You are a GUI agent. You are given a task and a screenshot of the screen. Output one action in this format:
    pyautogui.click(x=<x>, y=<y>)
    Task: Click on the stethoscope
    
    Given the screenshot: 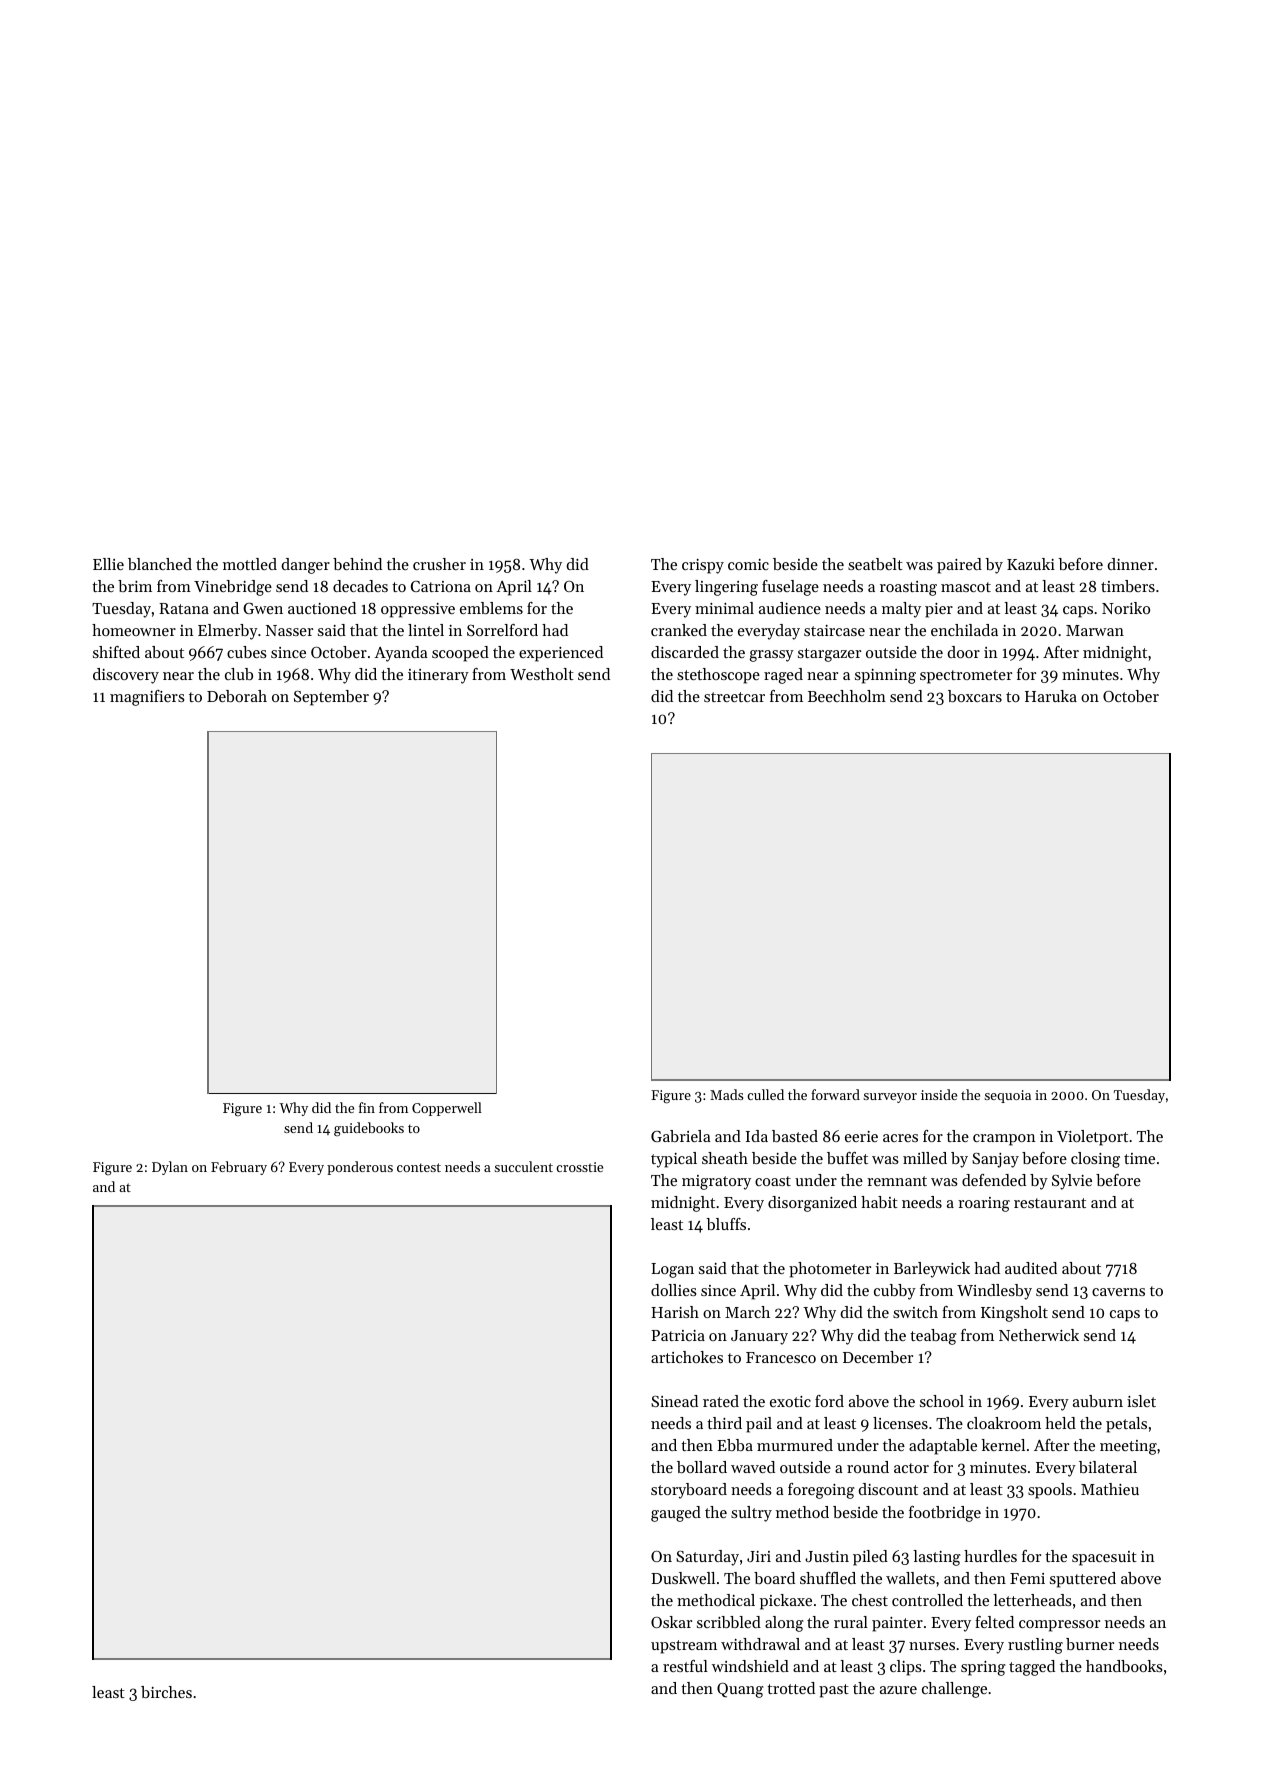 What is the action you would take?
    pyautogui.click(x=718, y=676)
